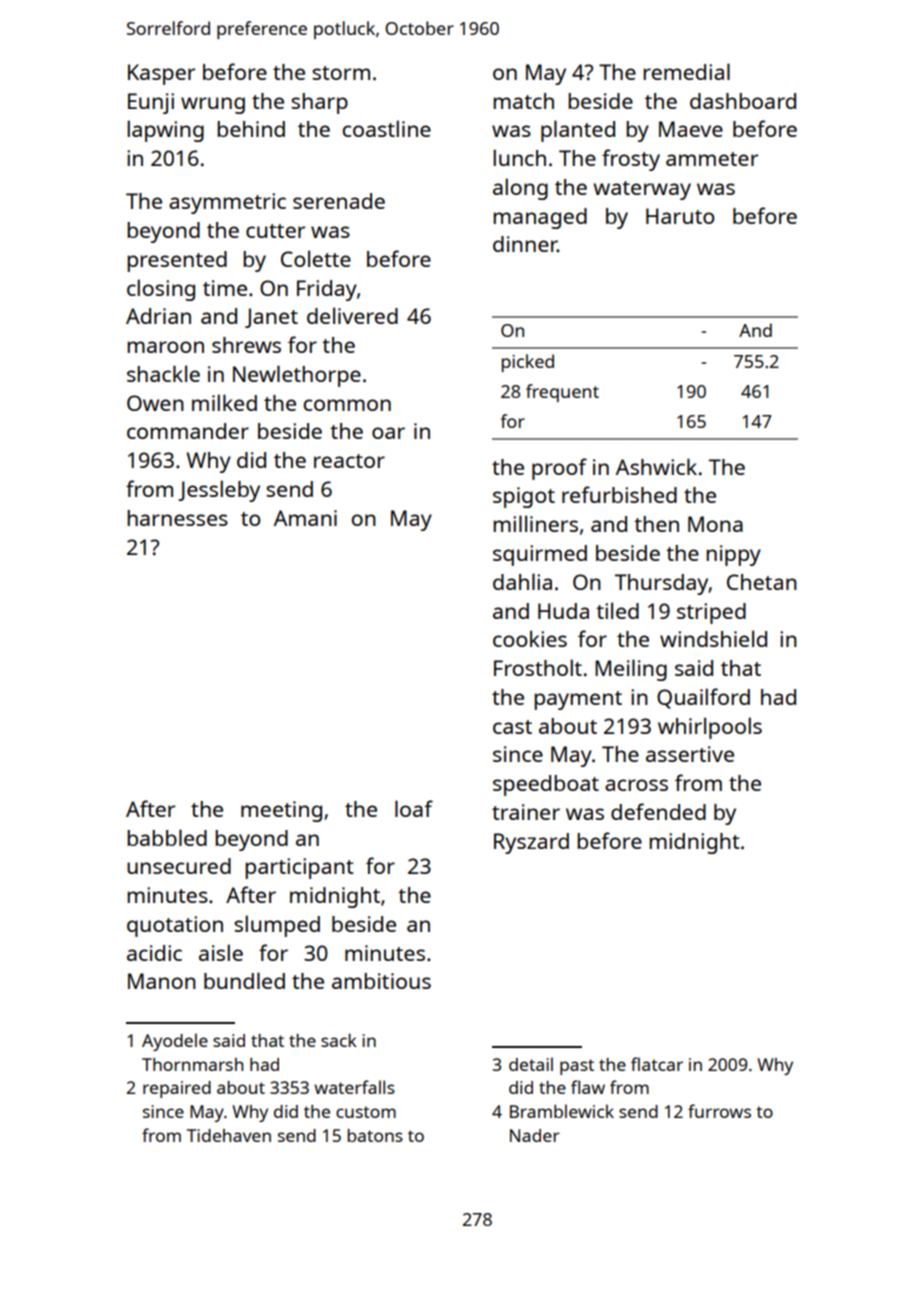  I want to click on Kasper, so click(161, 74).
